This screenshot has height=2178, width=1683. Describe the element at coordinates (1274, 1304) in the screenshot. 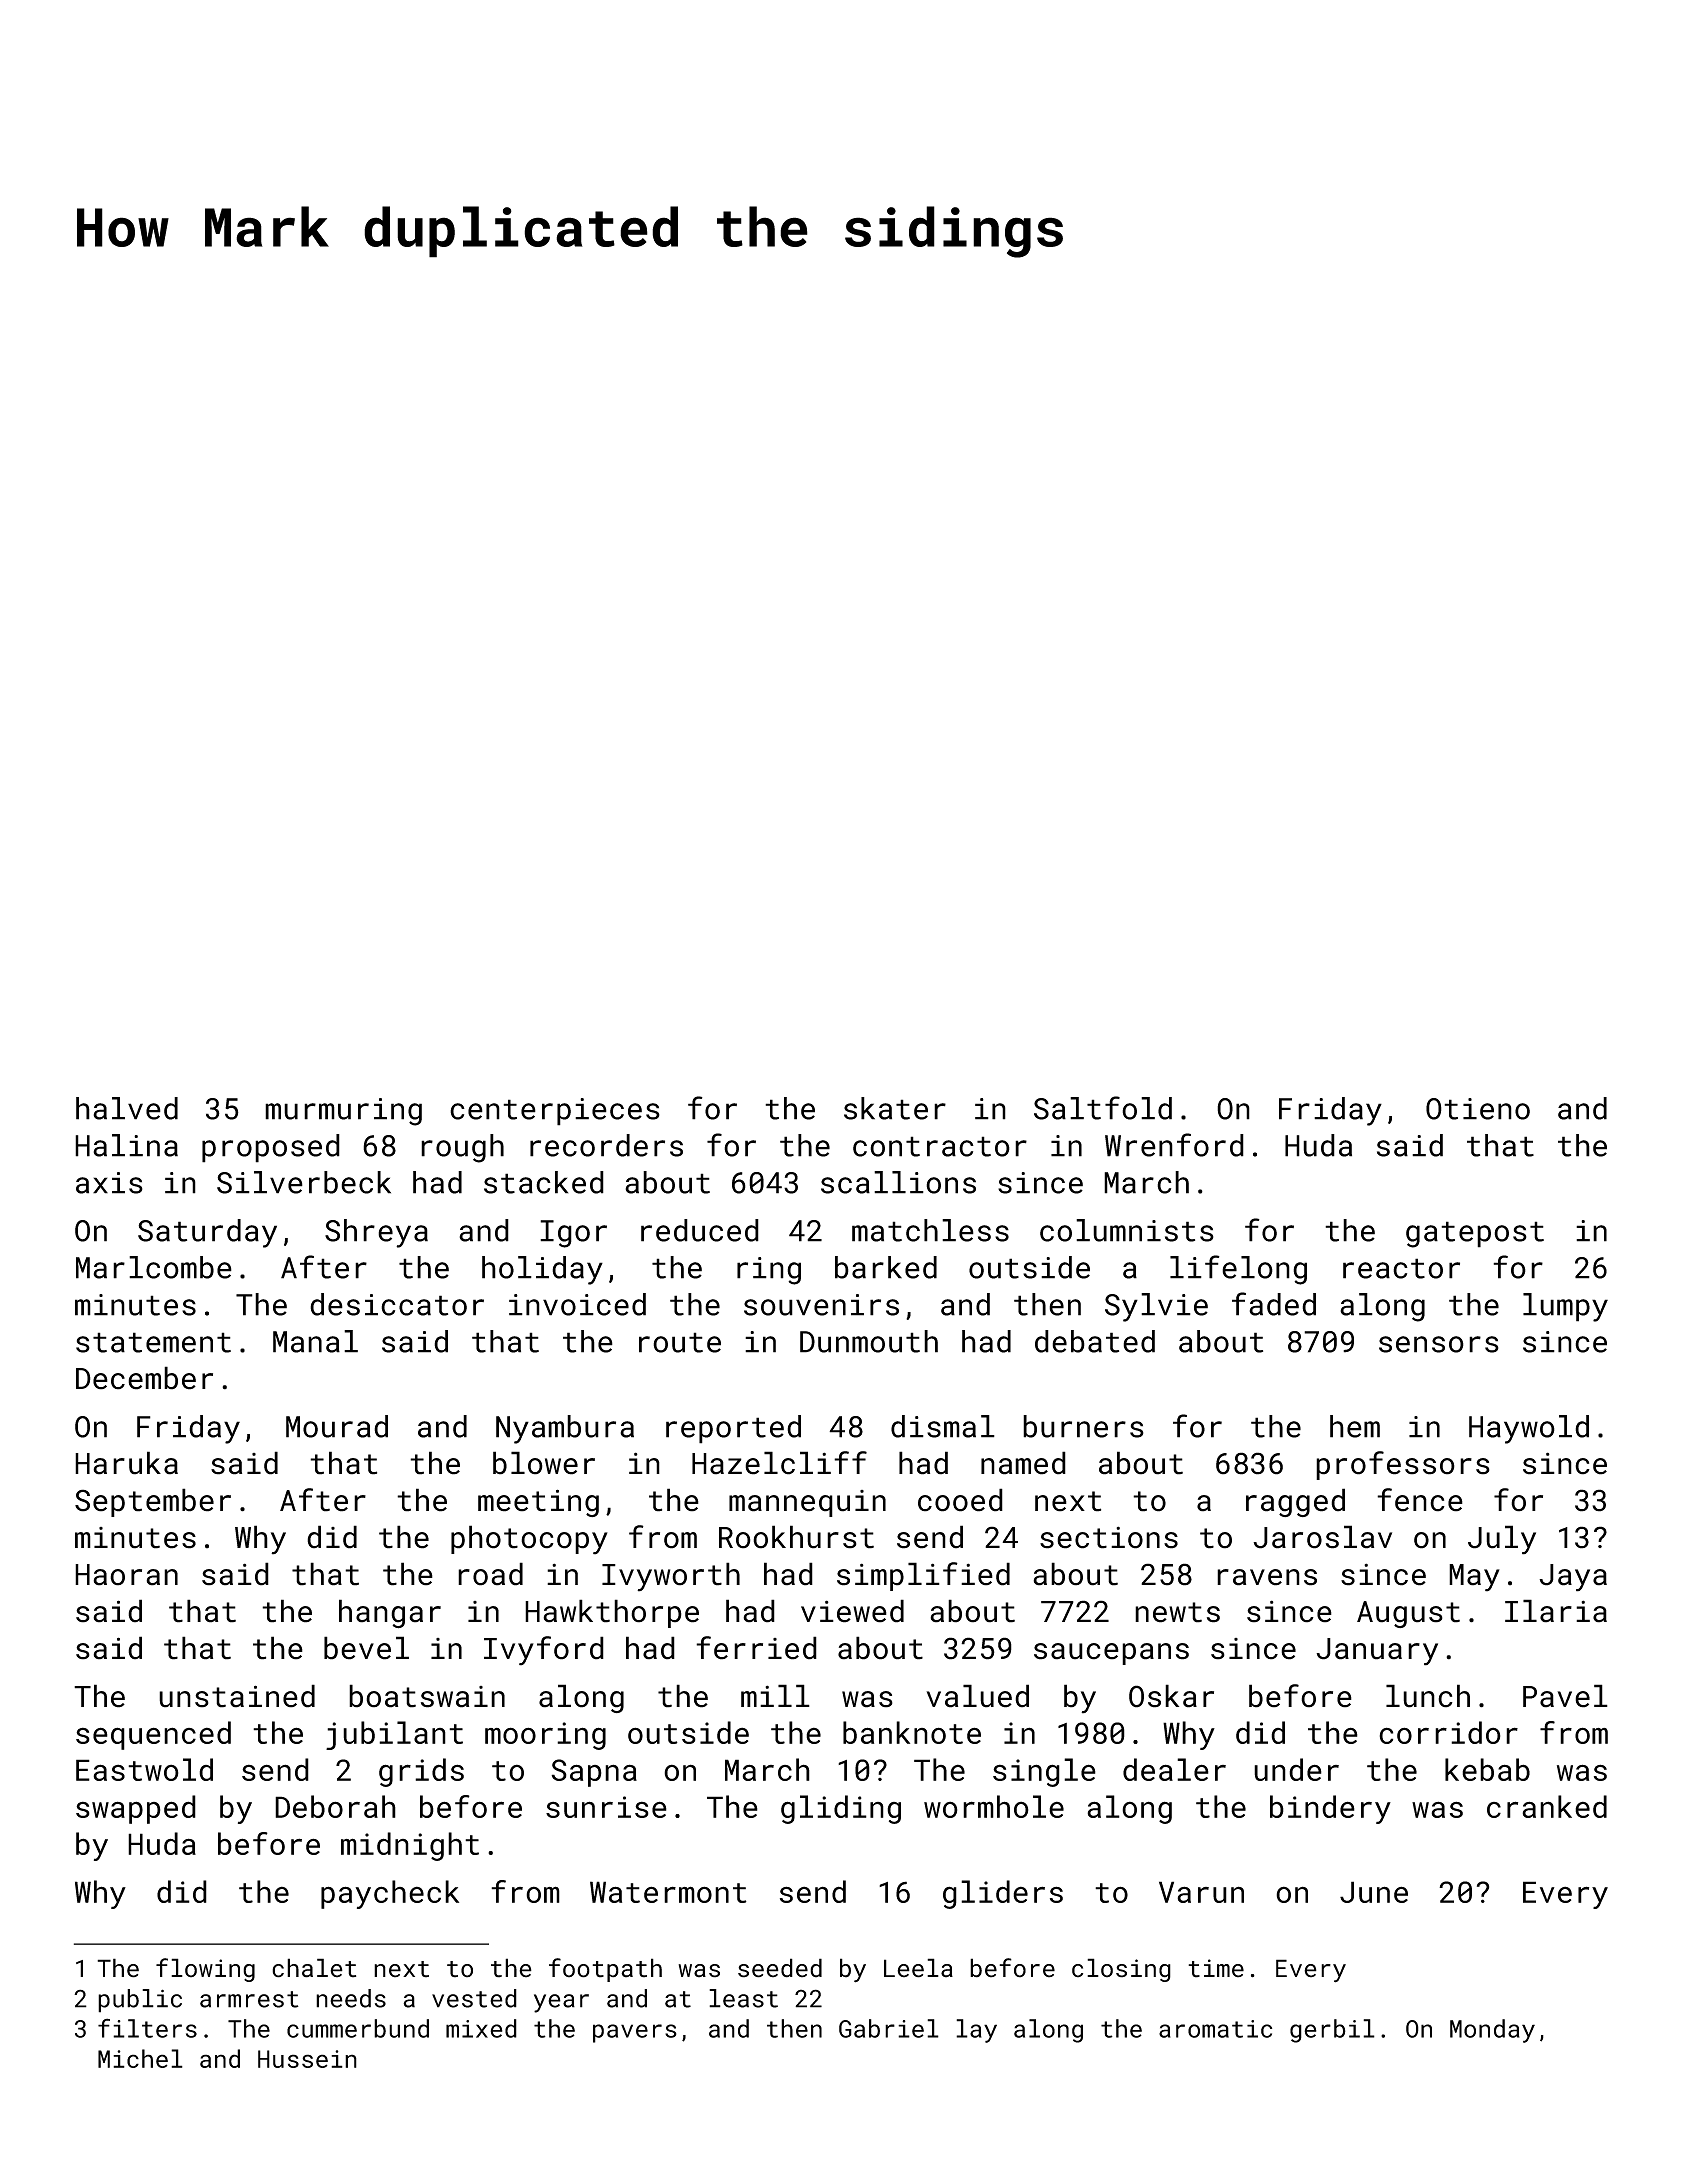

I see `faded` at that location.
